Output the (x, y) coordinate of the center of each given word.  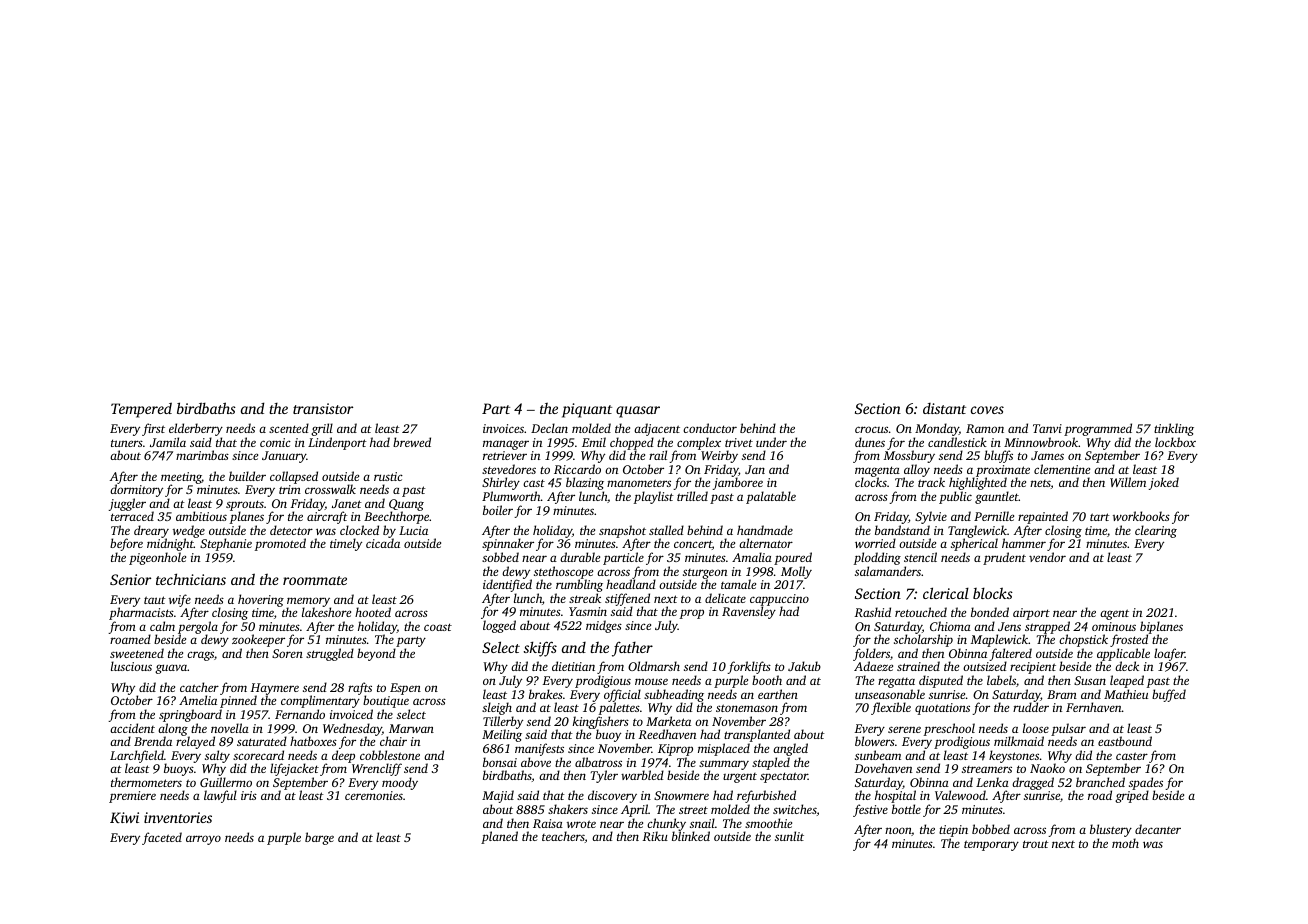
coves (987, 410)
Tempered (141, 410)
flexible (891, 708)
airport (1031, 614)
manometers (639, 483)
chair (393, 741)
